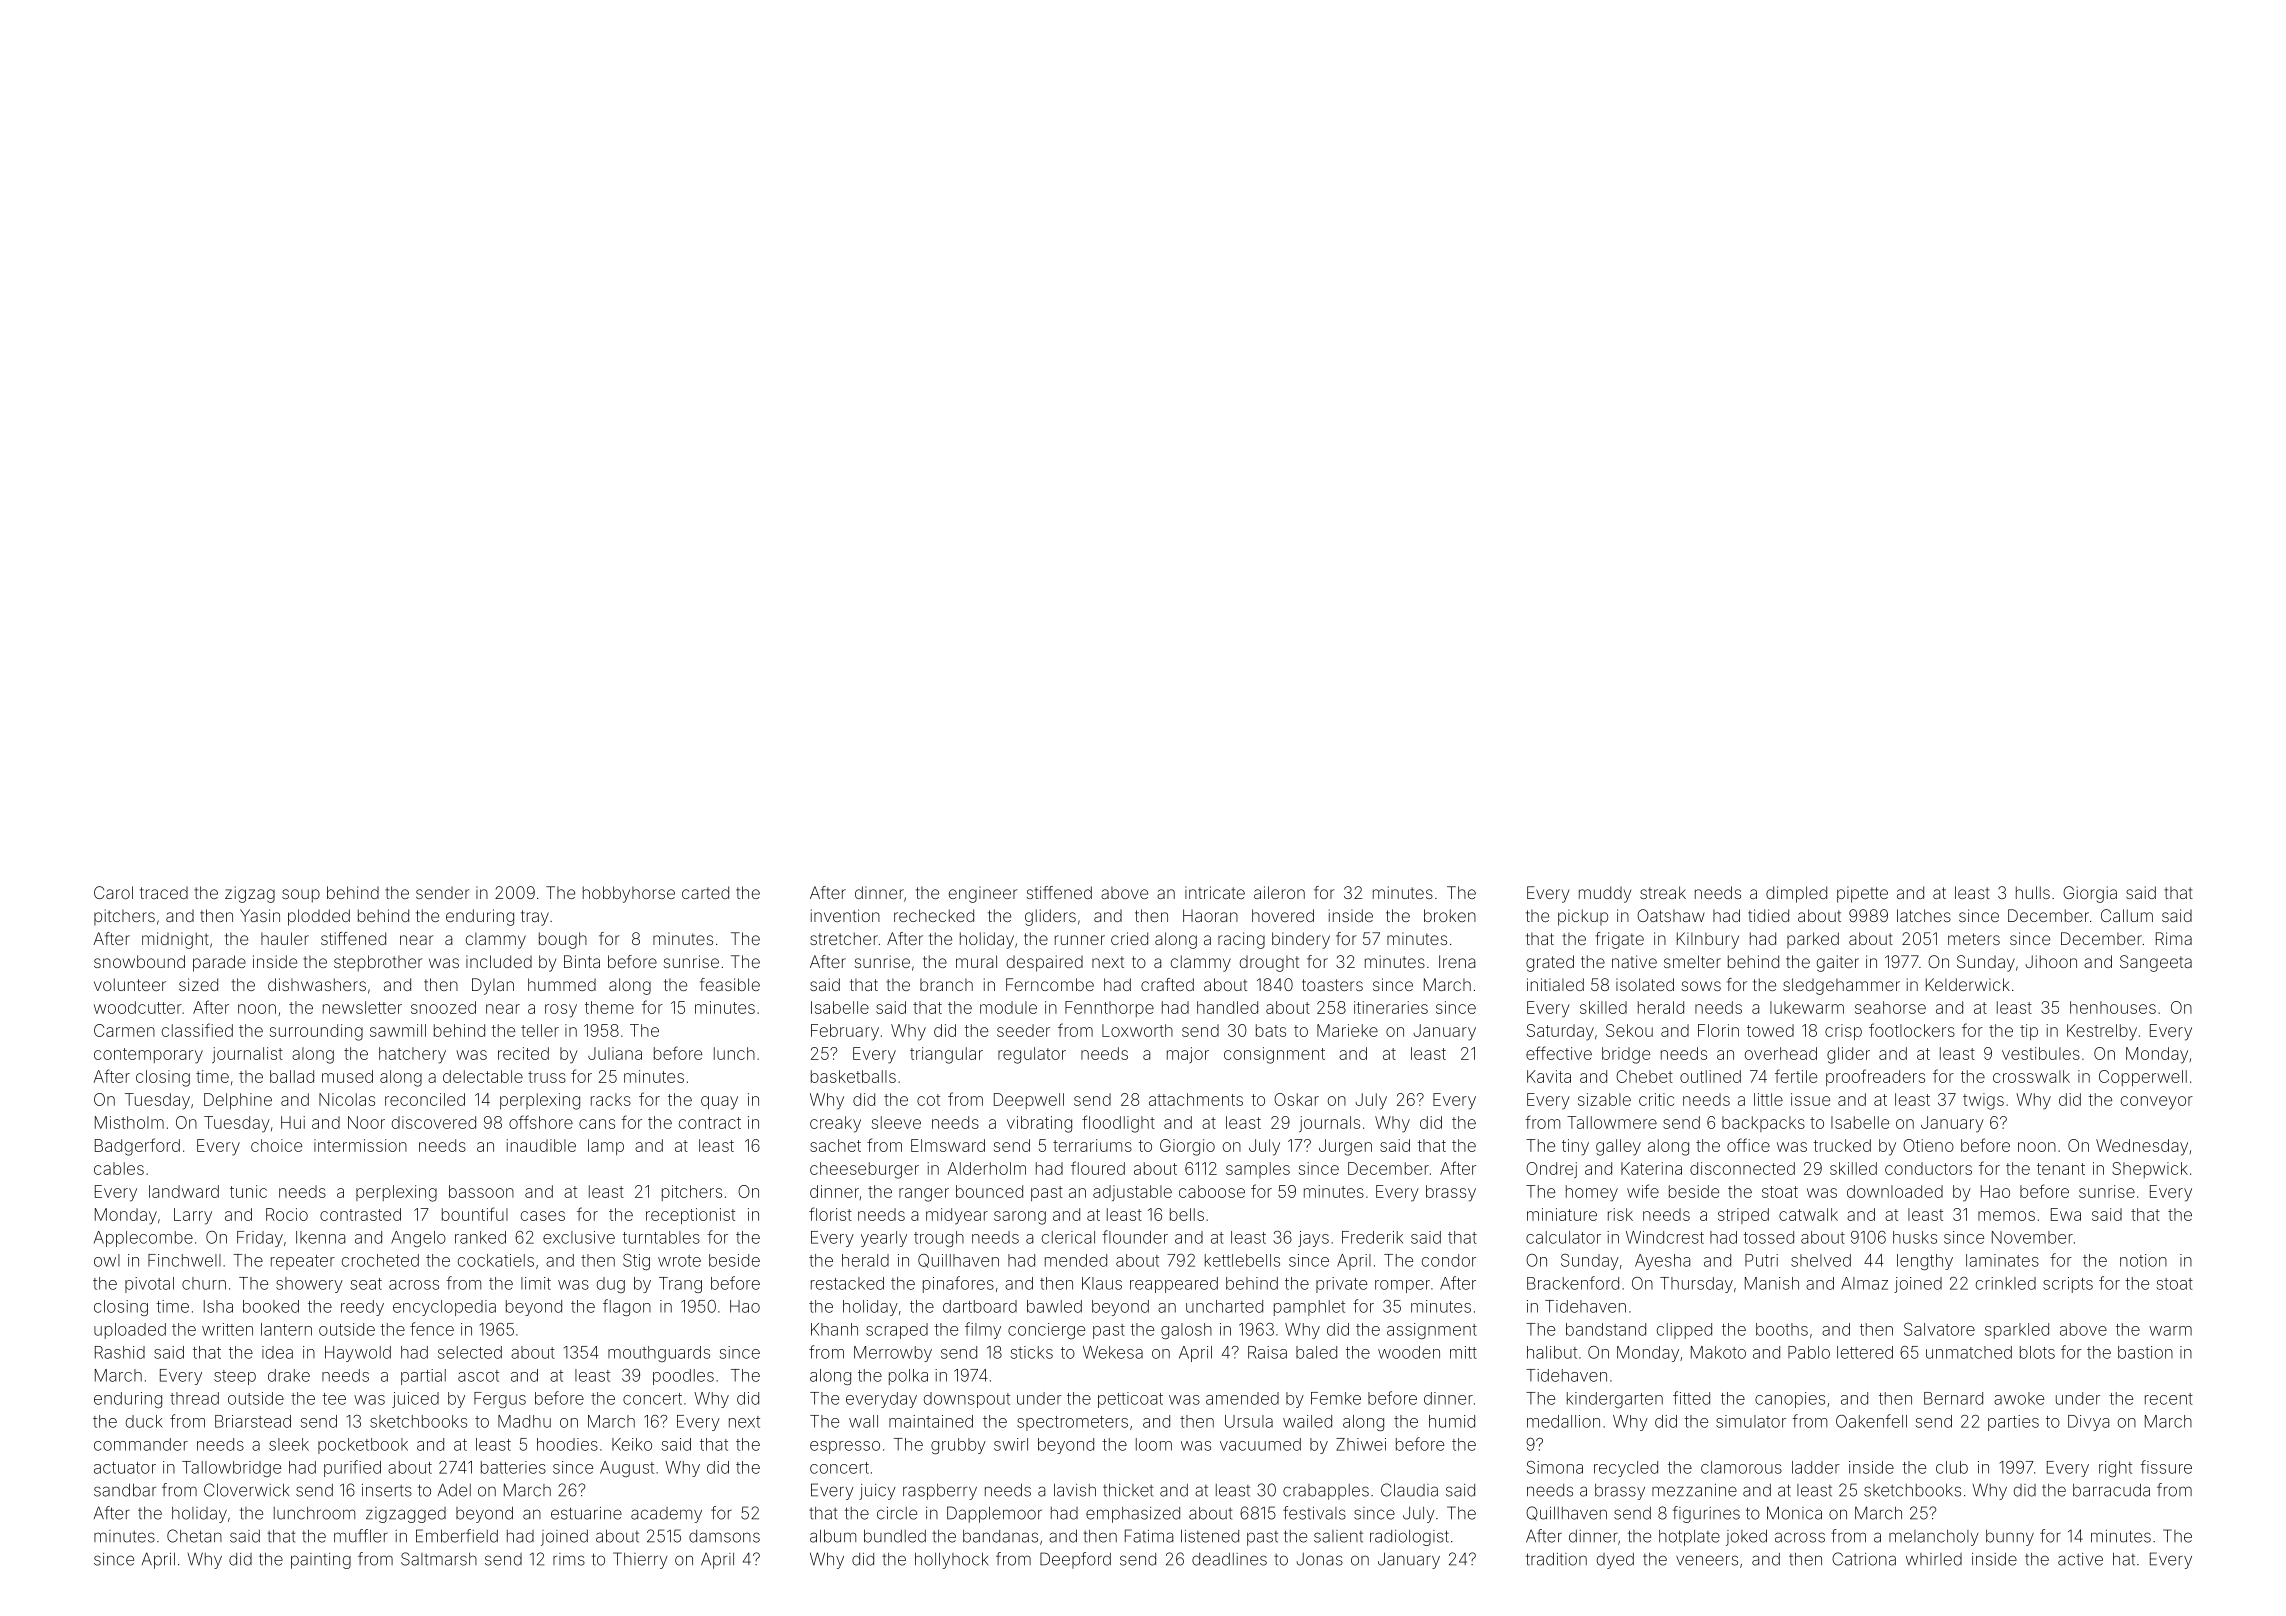 This screenshot has height=1616, width=2286. Describe the element at coordinates (454, 1490) in the screenshot. I see `Adel` at that location.
